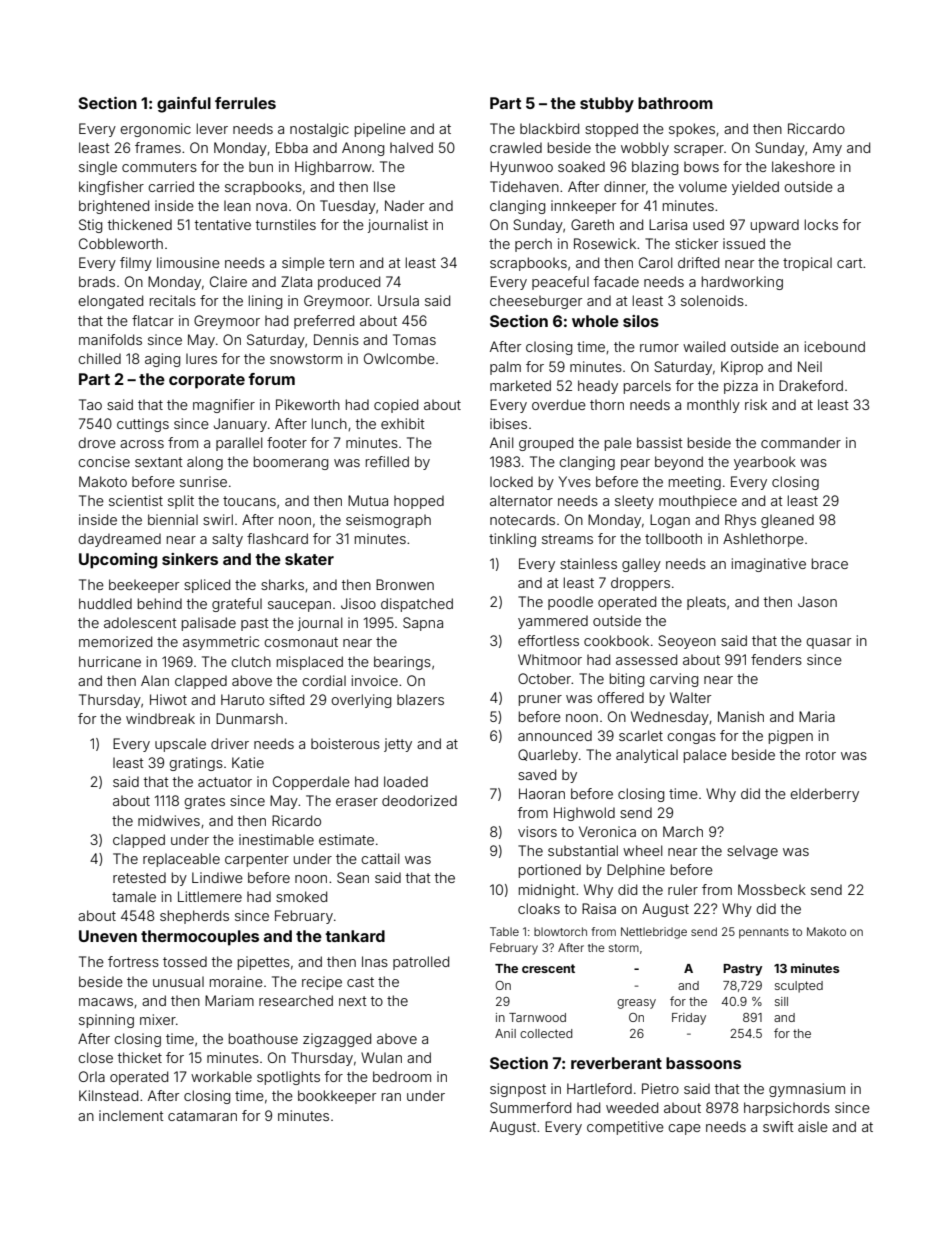 This page has height=1233, width=952. What do you see at coordinates (537, 831) in the page?
I see `visors` at bounding box center [537, 831].
